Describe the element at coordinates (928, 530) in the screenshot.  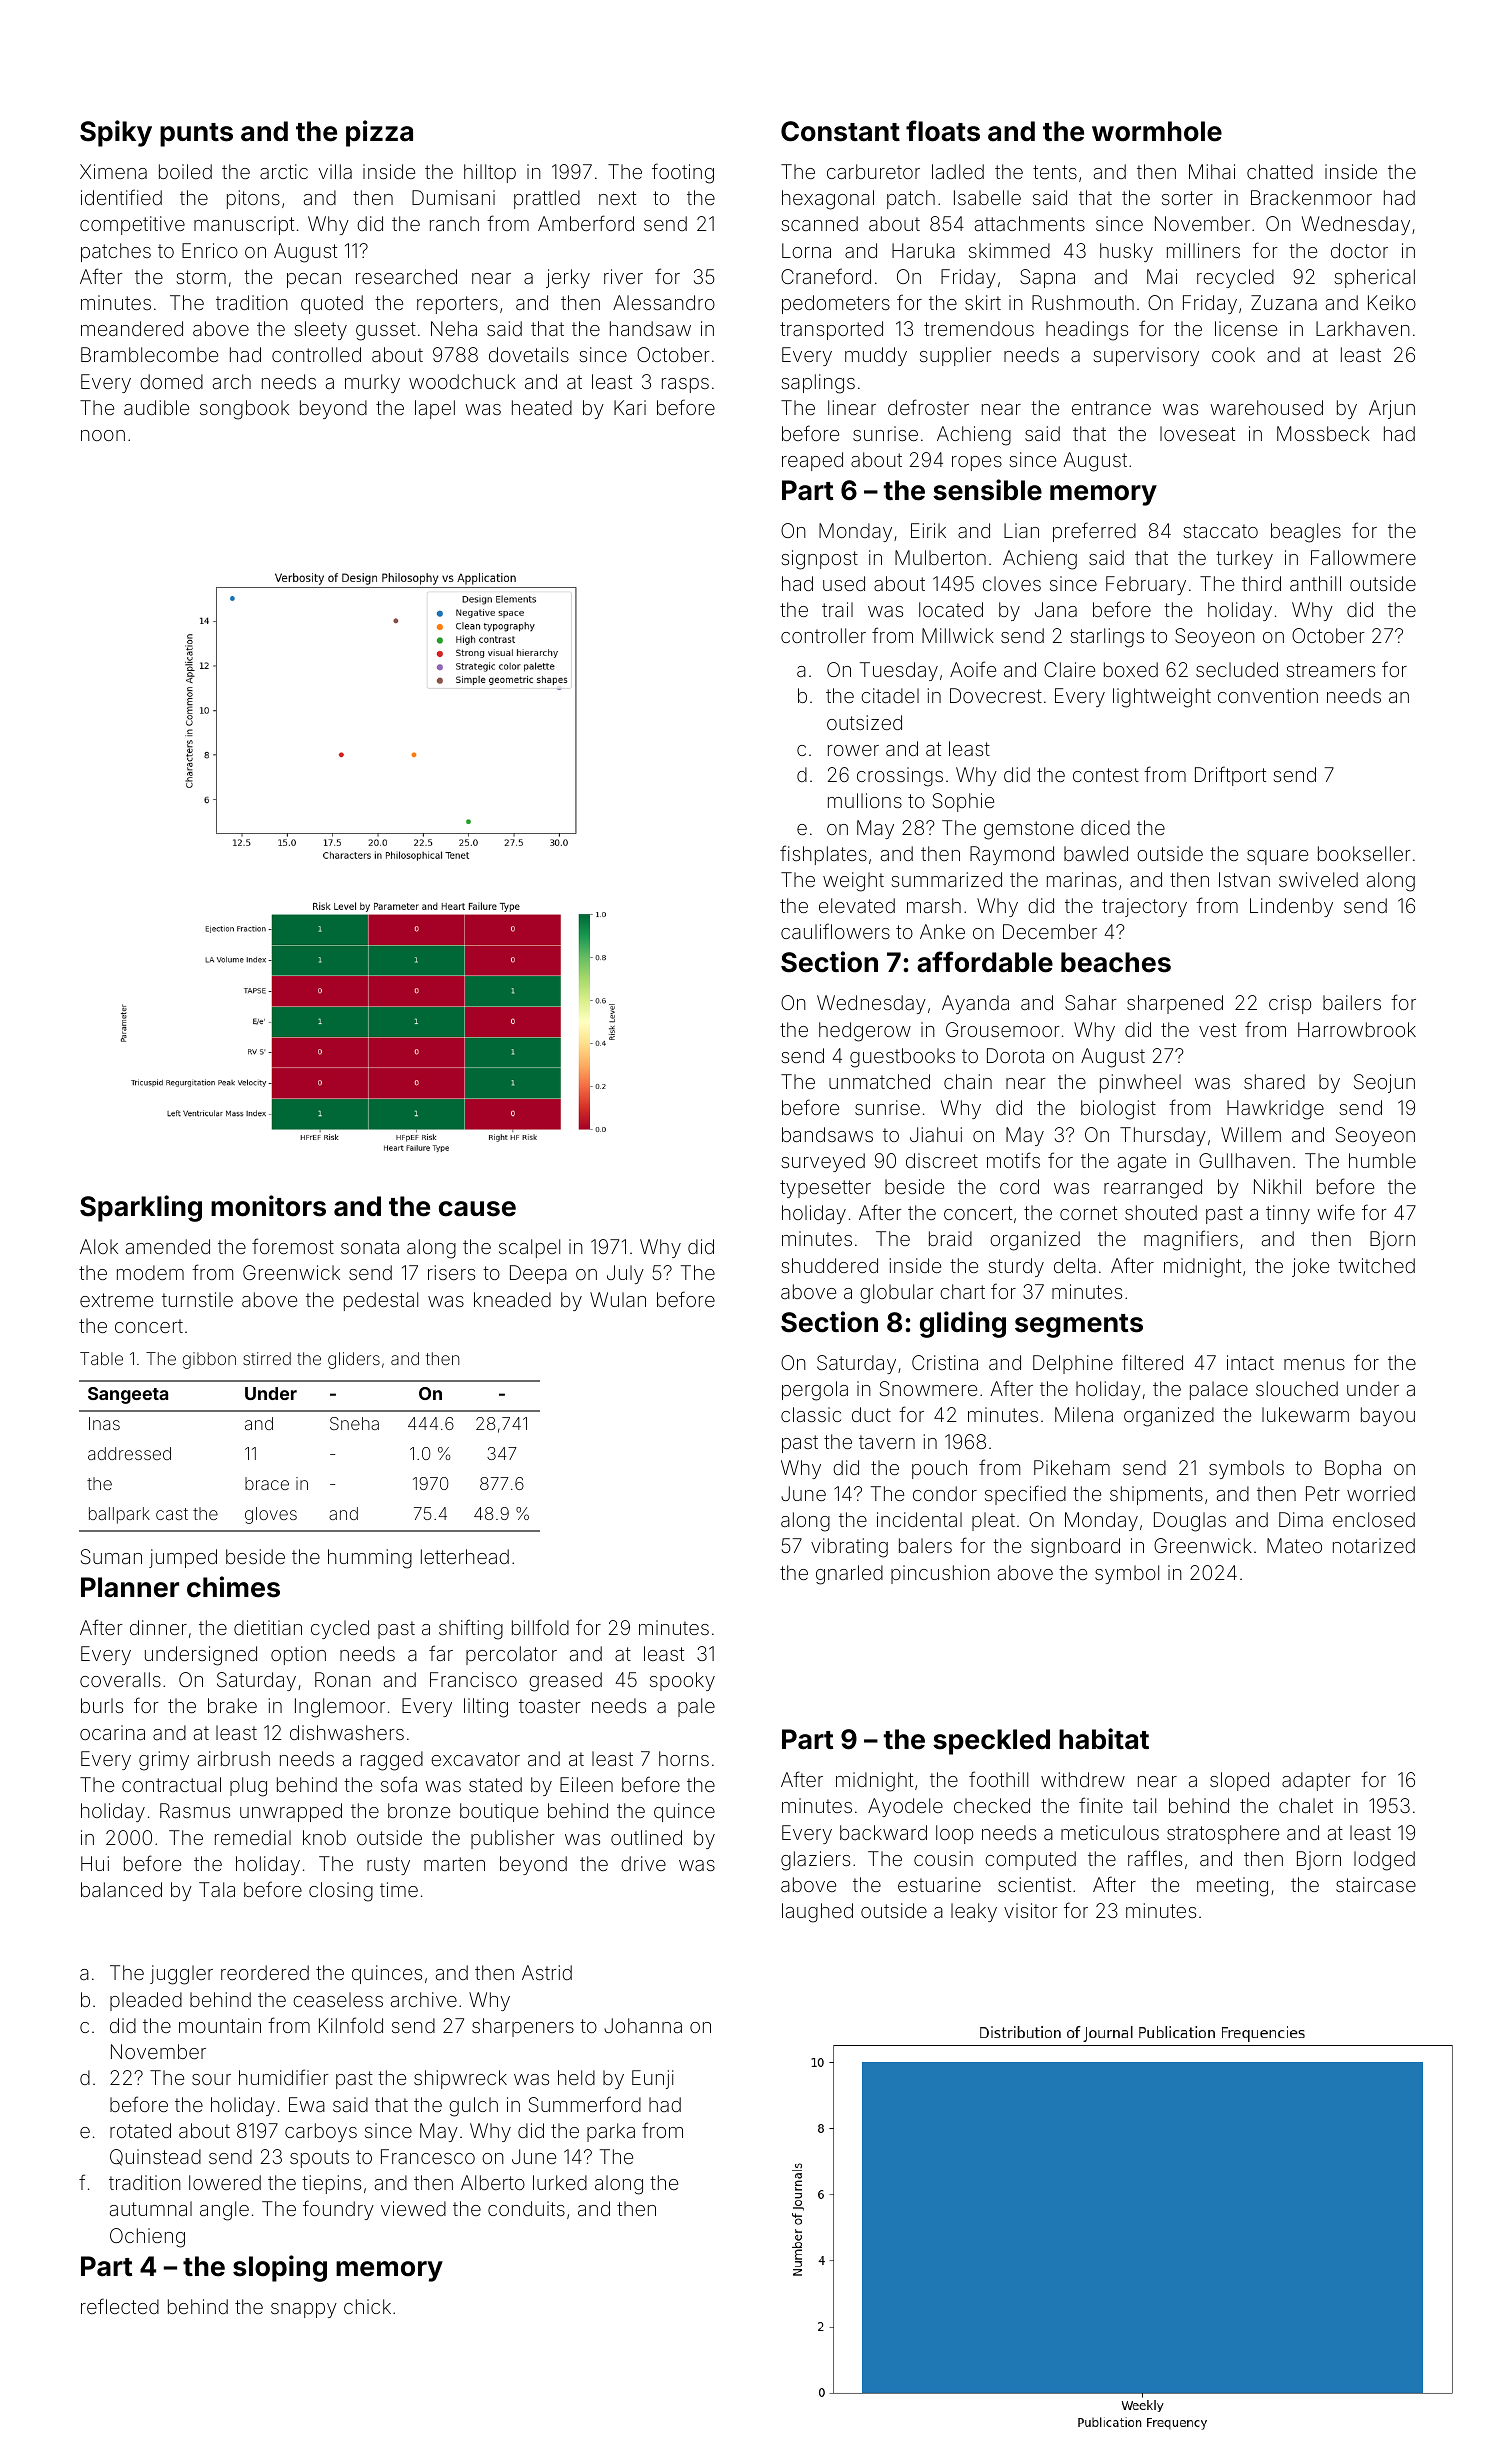
I see `Eirik` at that location.
